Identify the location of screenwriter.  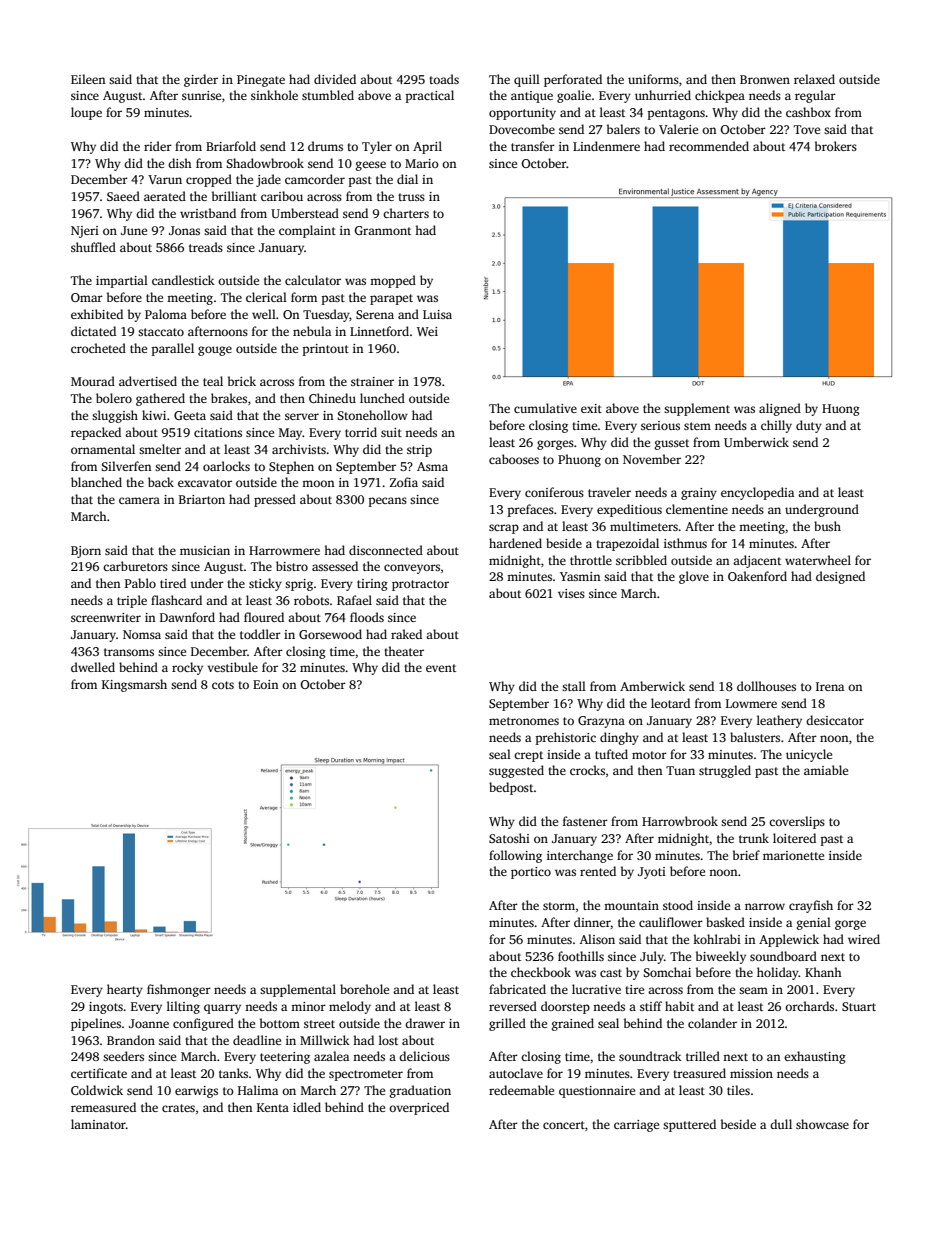
(106, 617).
